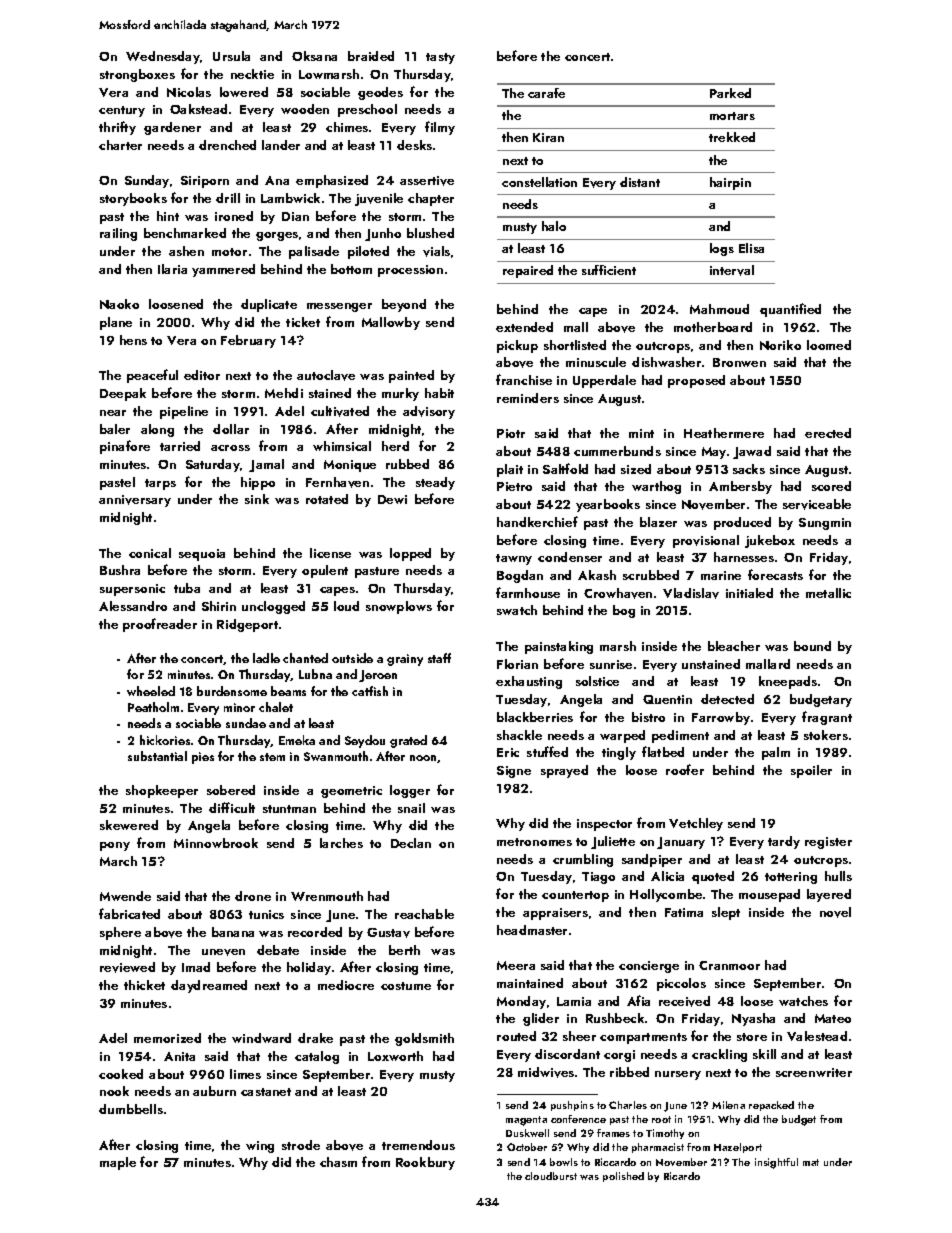  Describe the element at coordinates (379, 199) in the image. I see `juvenile` at that location.
